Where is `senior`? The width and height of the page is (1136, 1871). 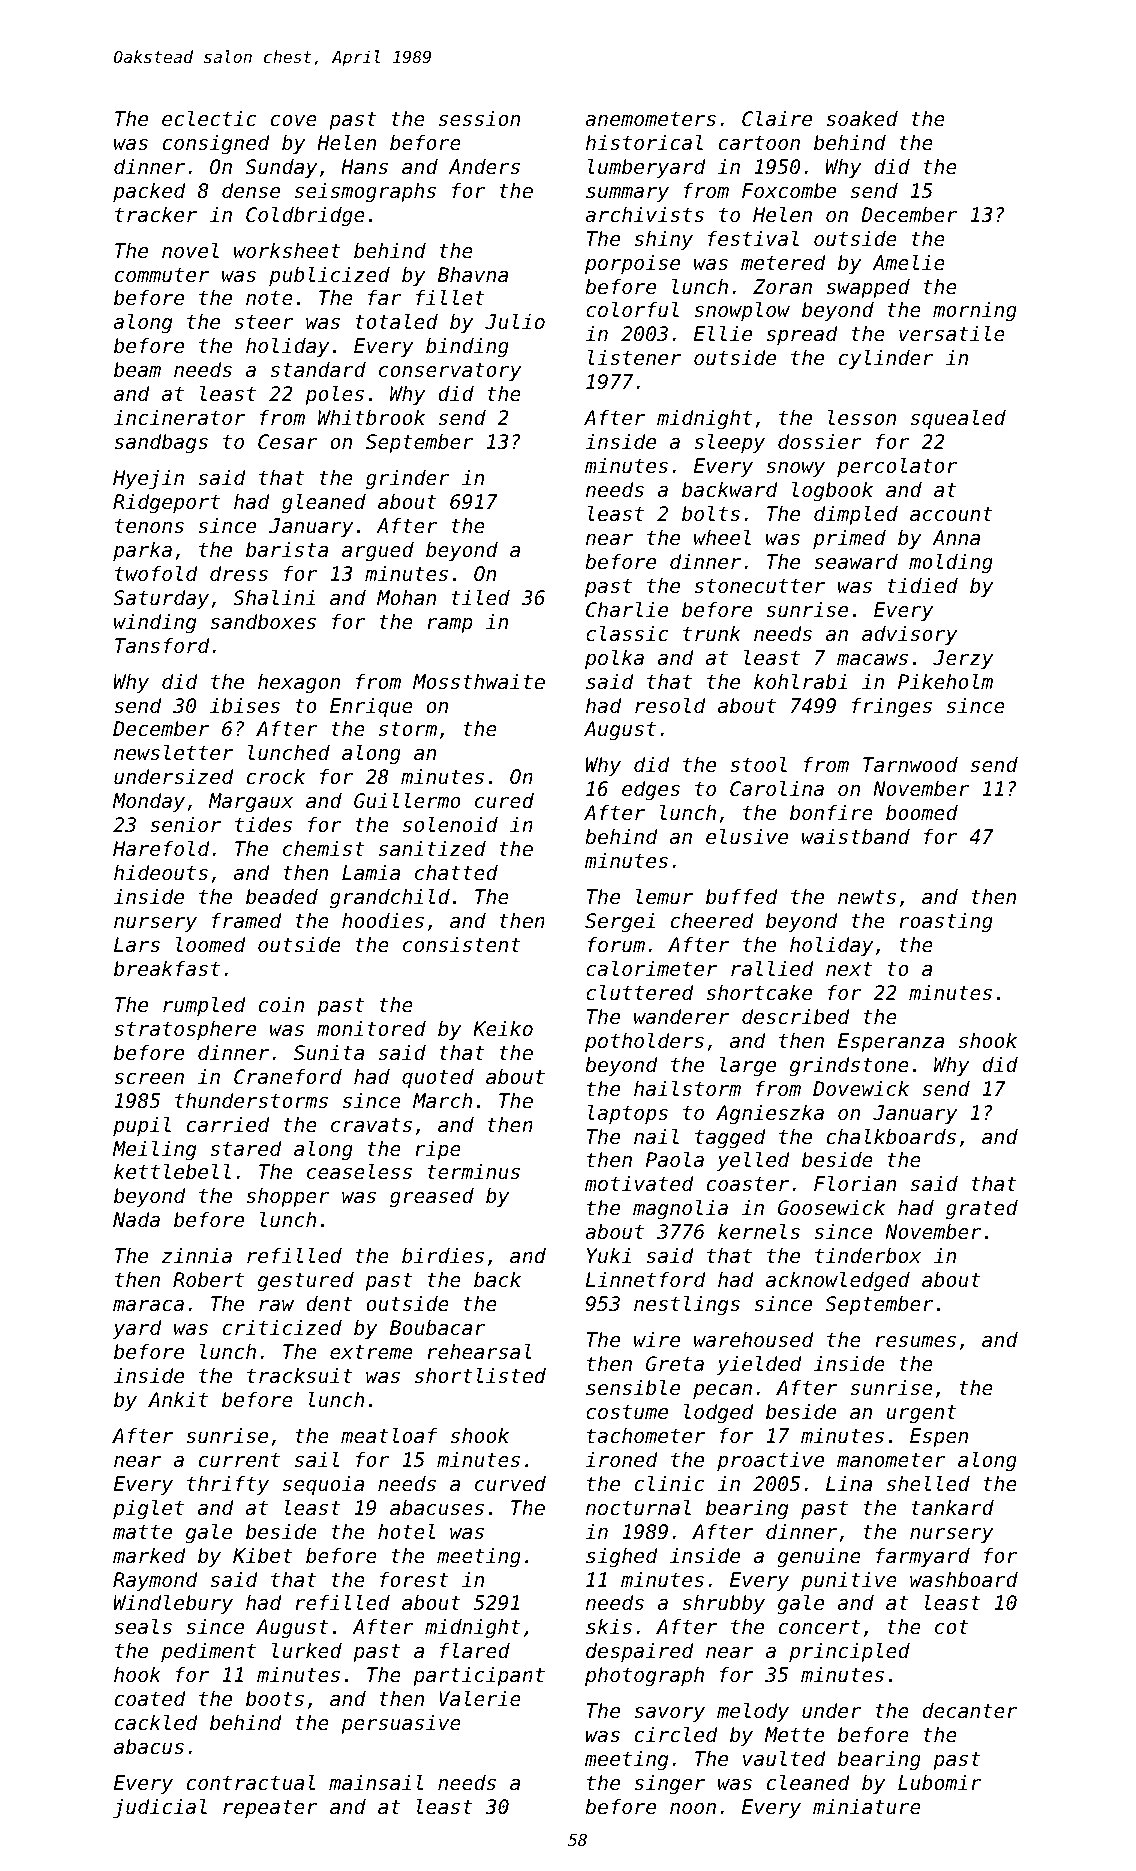 senior is located at coordinates (185, 825).
